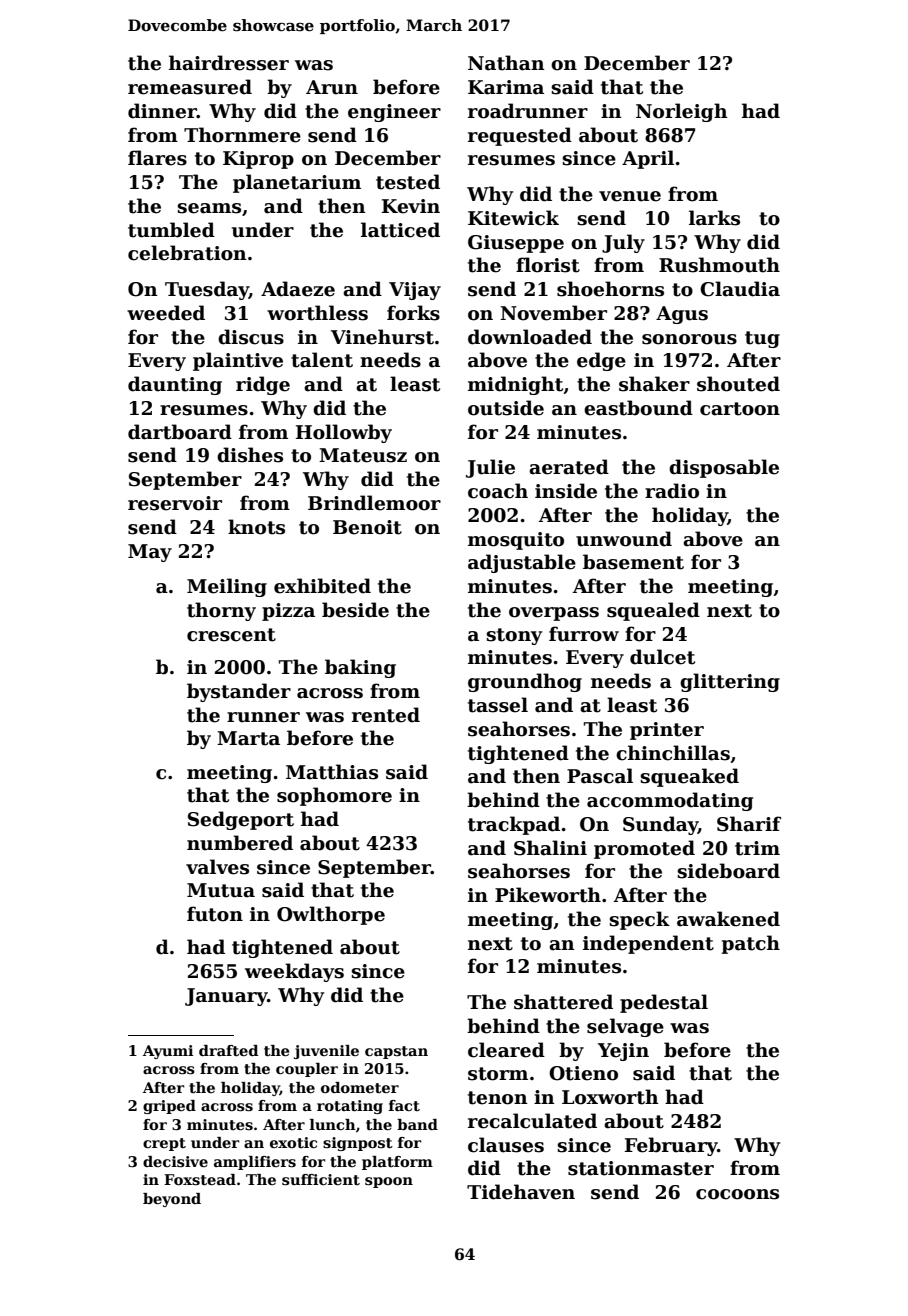 This image has width=908, height=1316. What do you see at coordinates (169, 1107) in the image?
I see `griped` at bounding box center [169, 1107].
